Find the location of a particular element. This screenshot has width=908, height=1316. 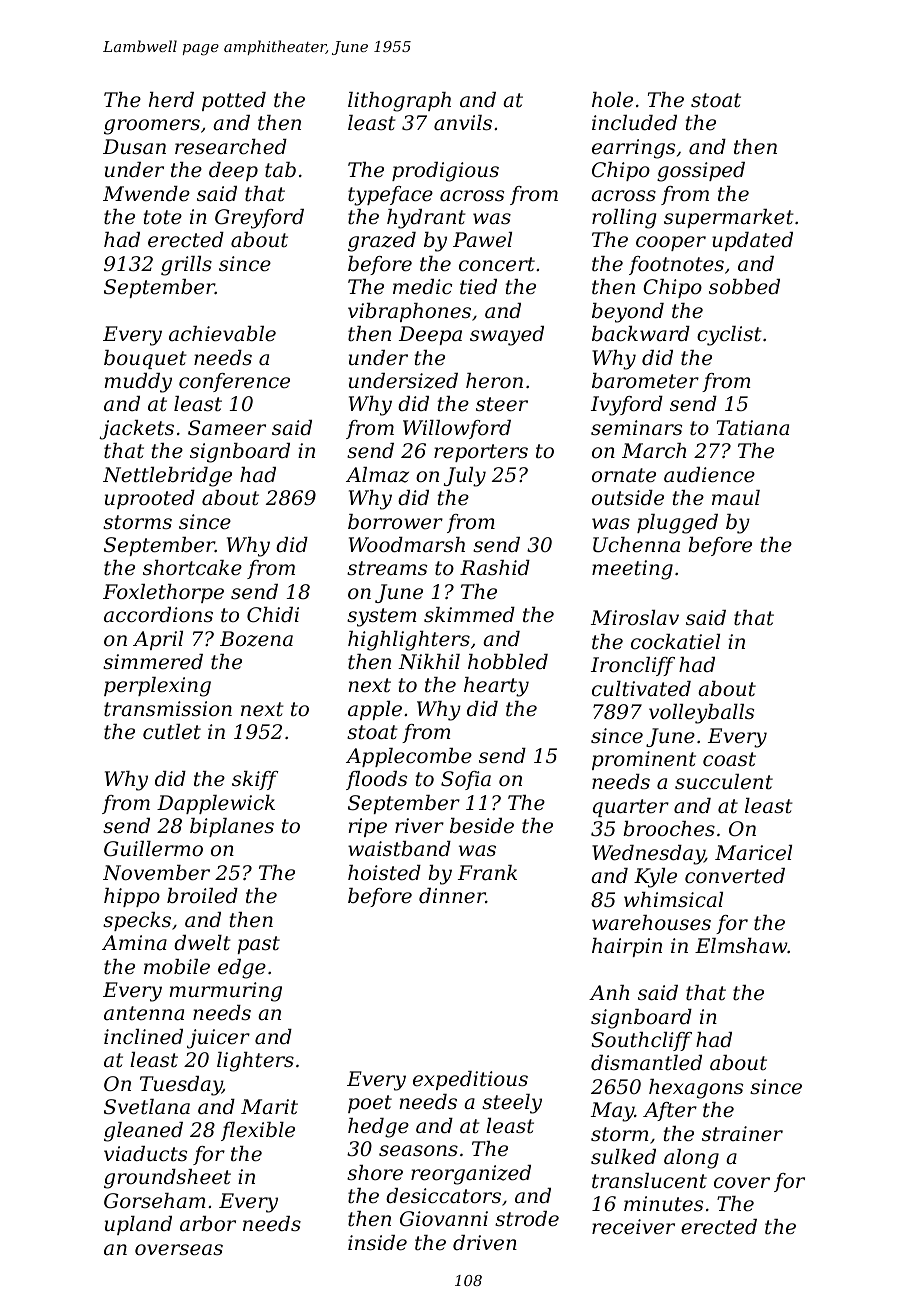

Giovanni is located at coordinates (444, 1219).
